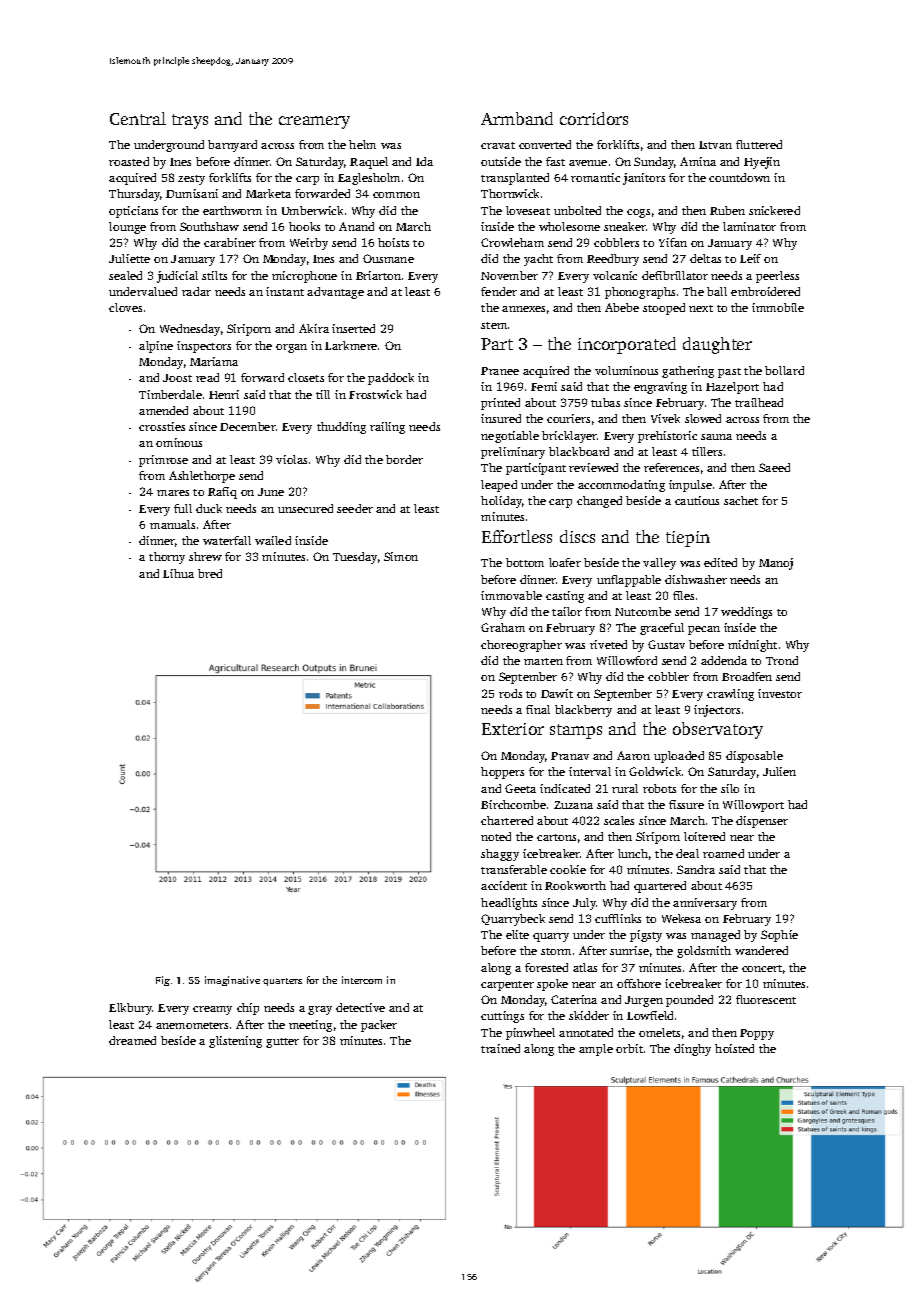 The image size is (924, 1308). I want to click on sauna, so click(716, 437).
